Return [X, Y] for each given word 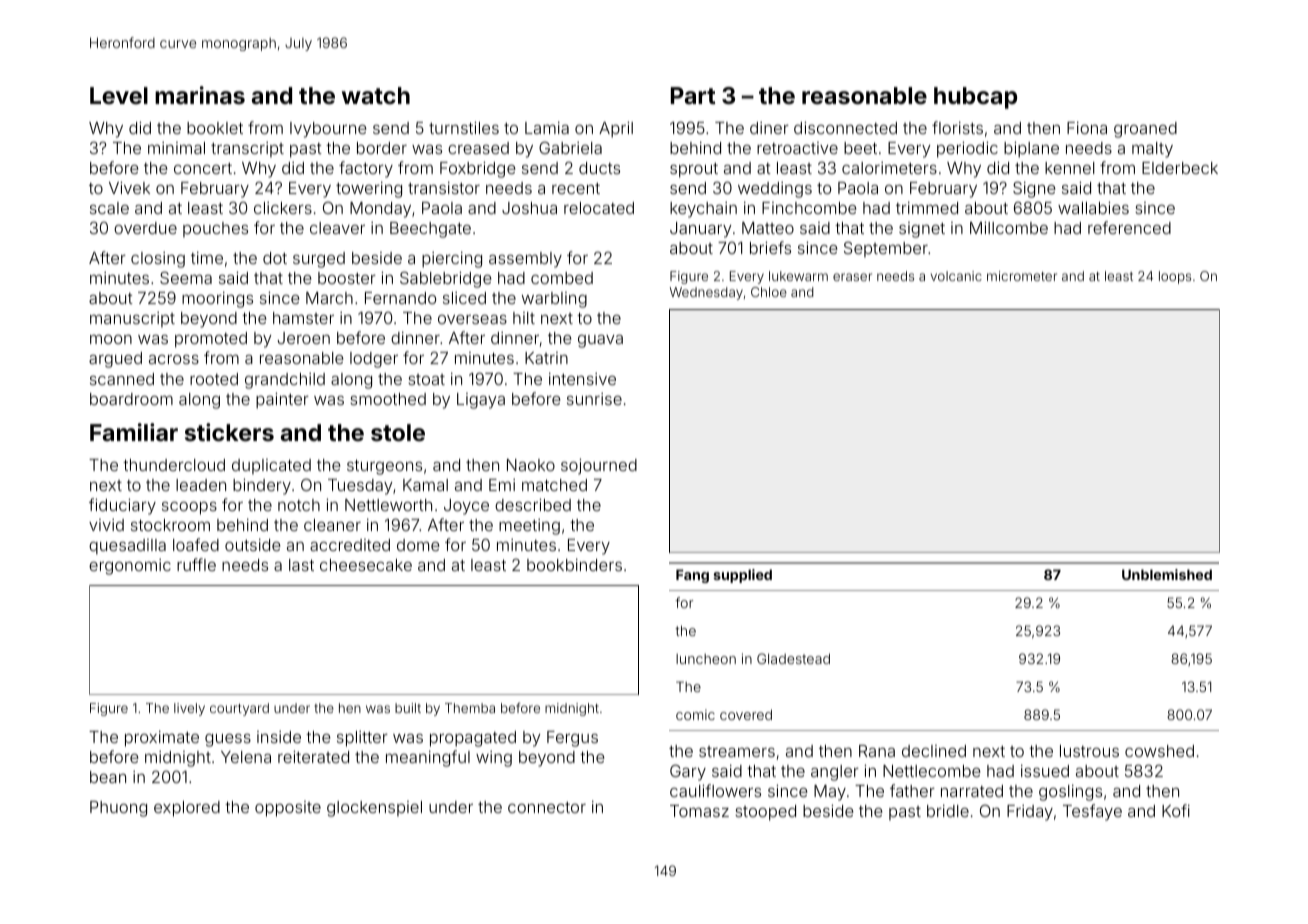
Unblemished [1167, 574]
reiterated [313, 756]
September [886, 249]
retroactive [797, 148]
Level [119, 95]
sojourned [599, 466]
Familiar [134, 432]
